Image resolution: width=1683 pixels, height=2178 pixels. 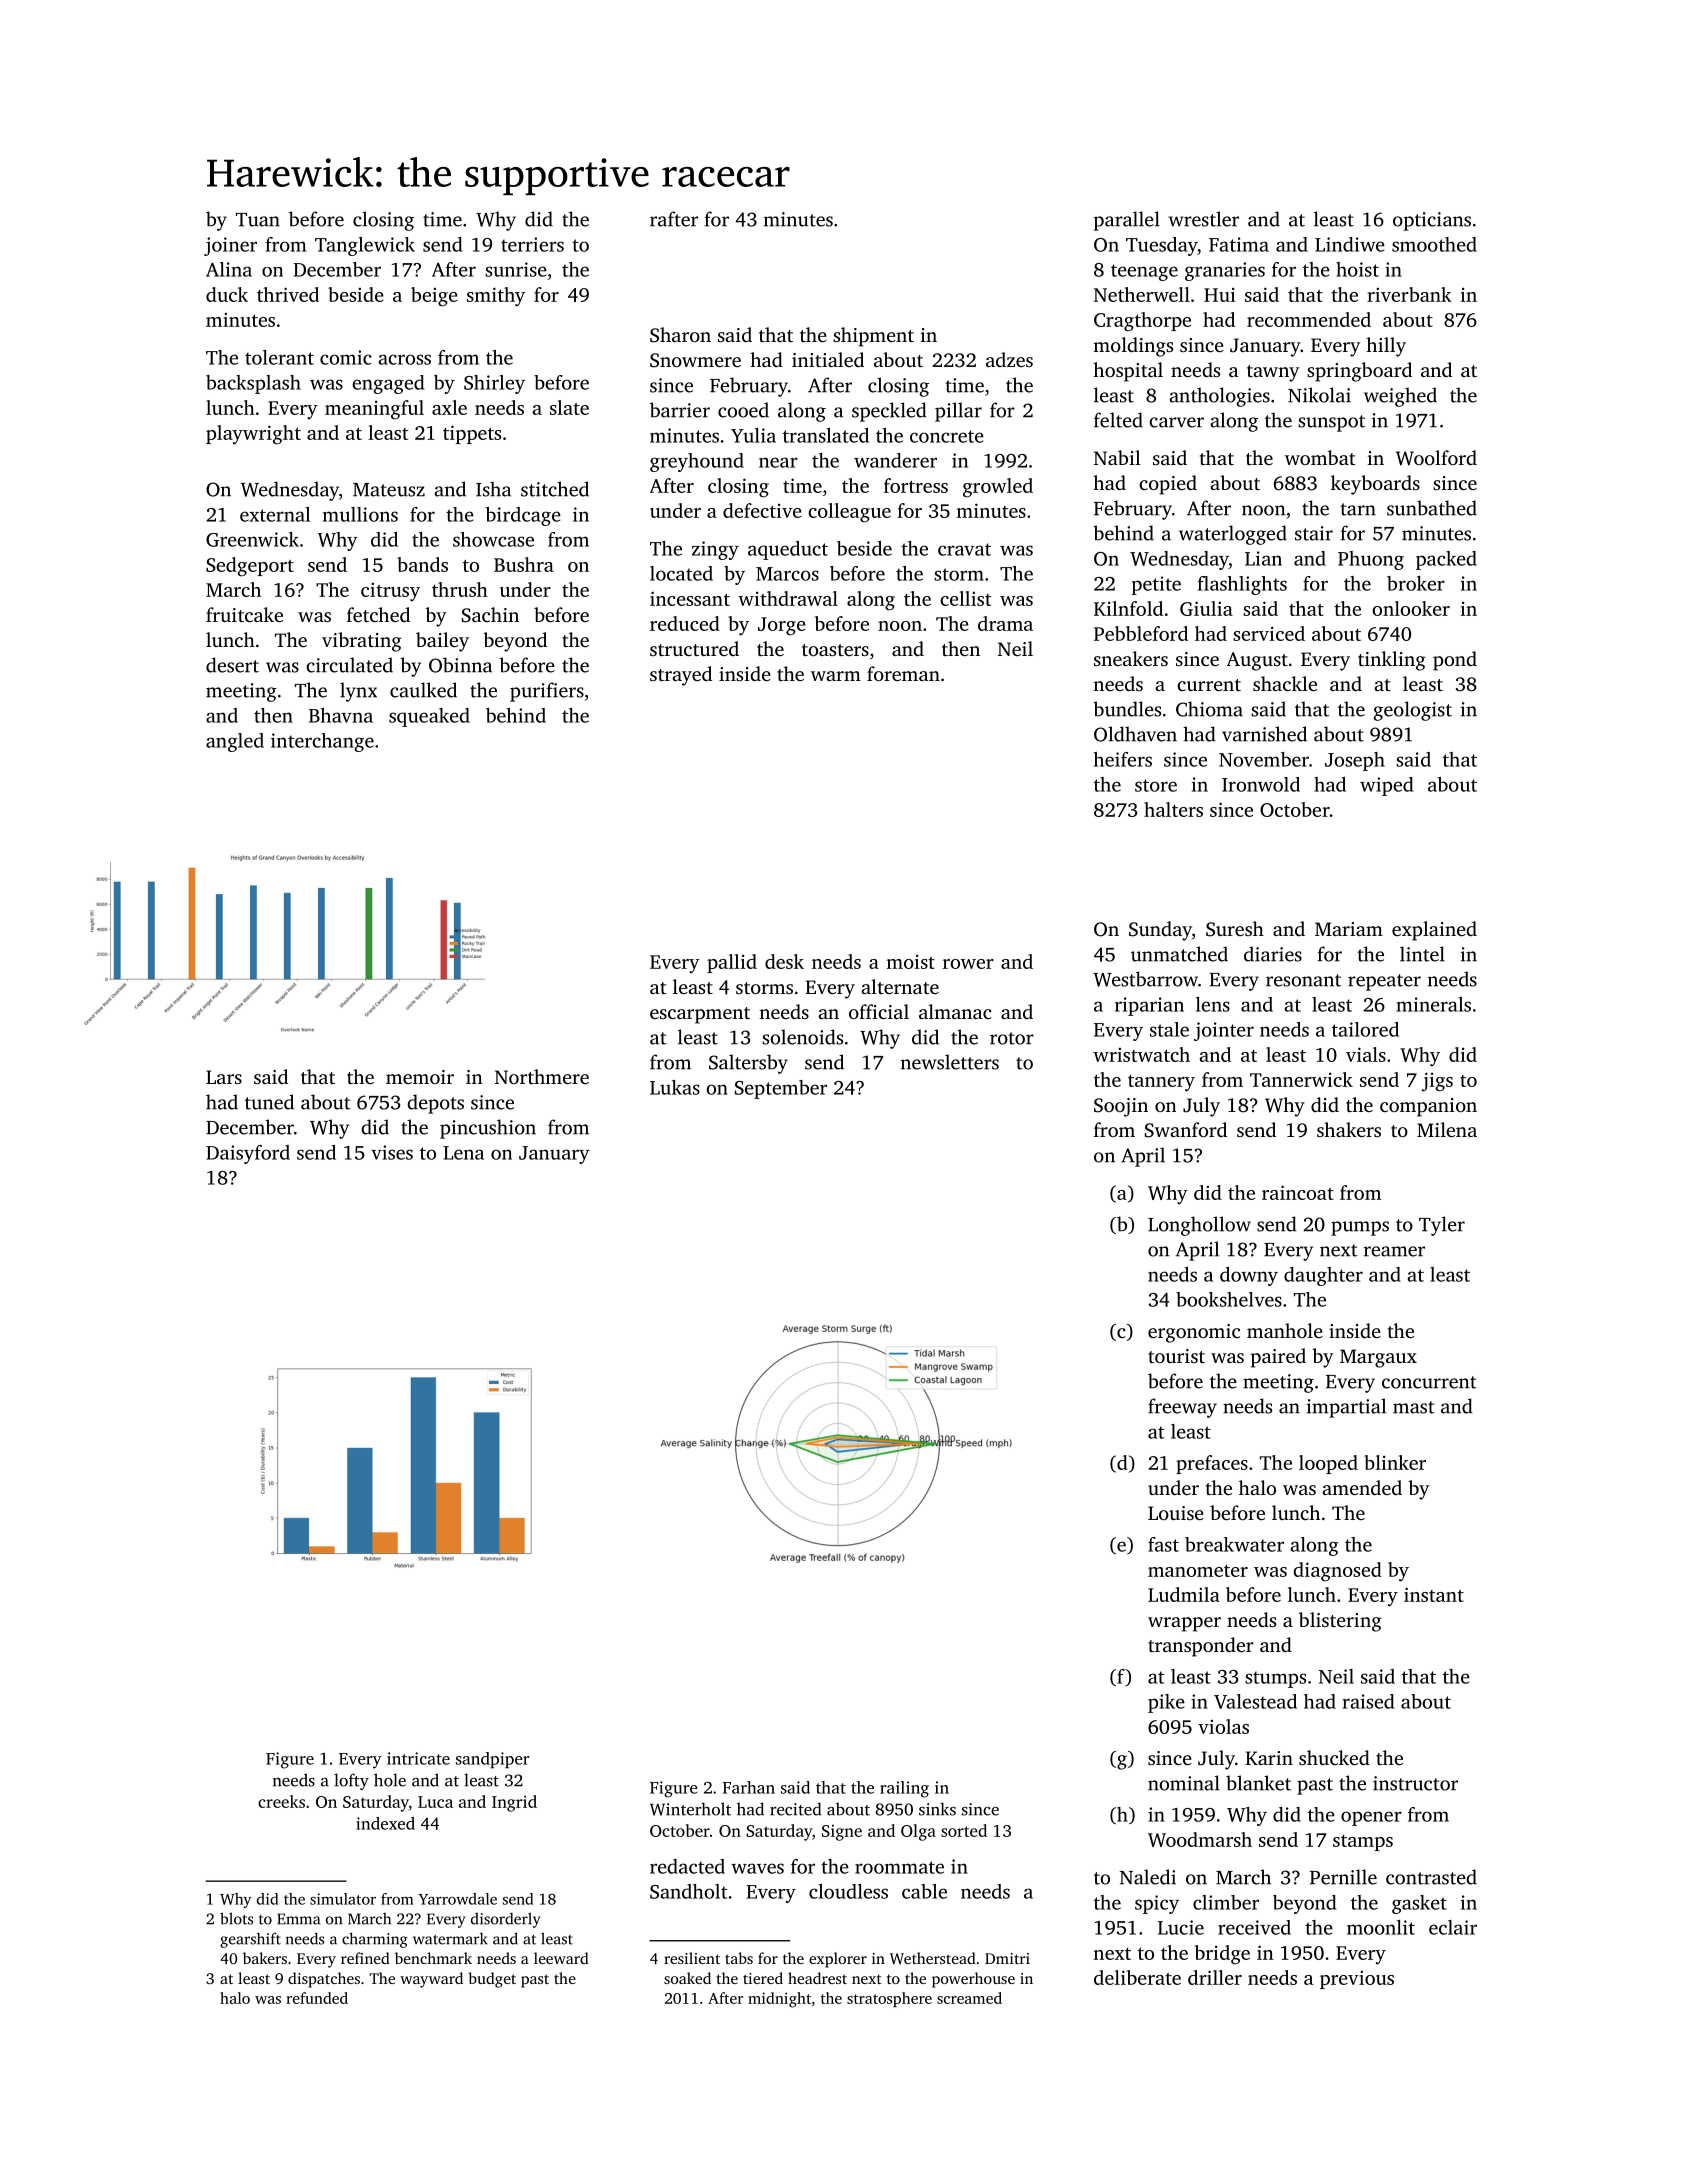 What do you see at coordinates (1127, 221) in the document?
I see `parallel` at bounding box center [1127, 221].
